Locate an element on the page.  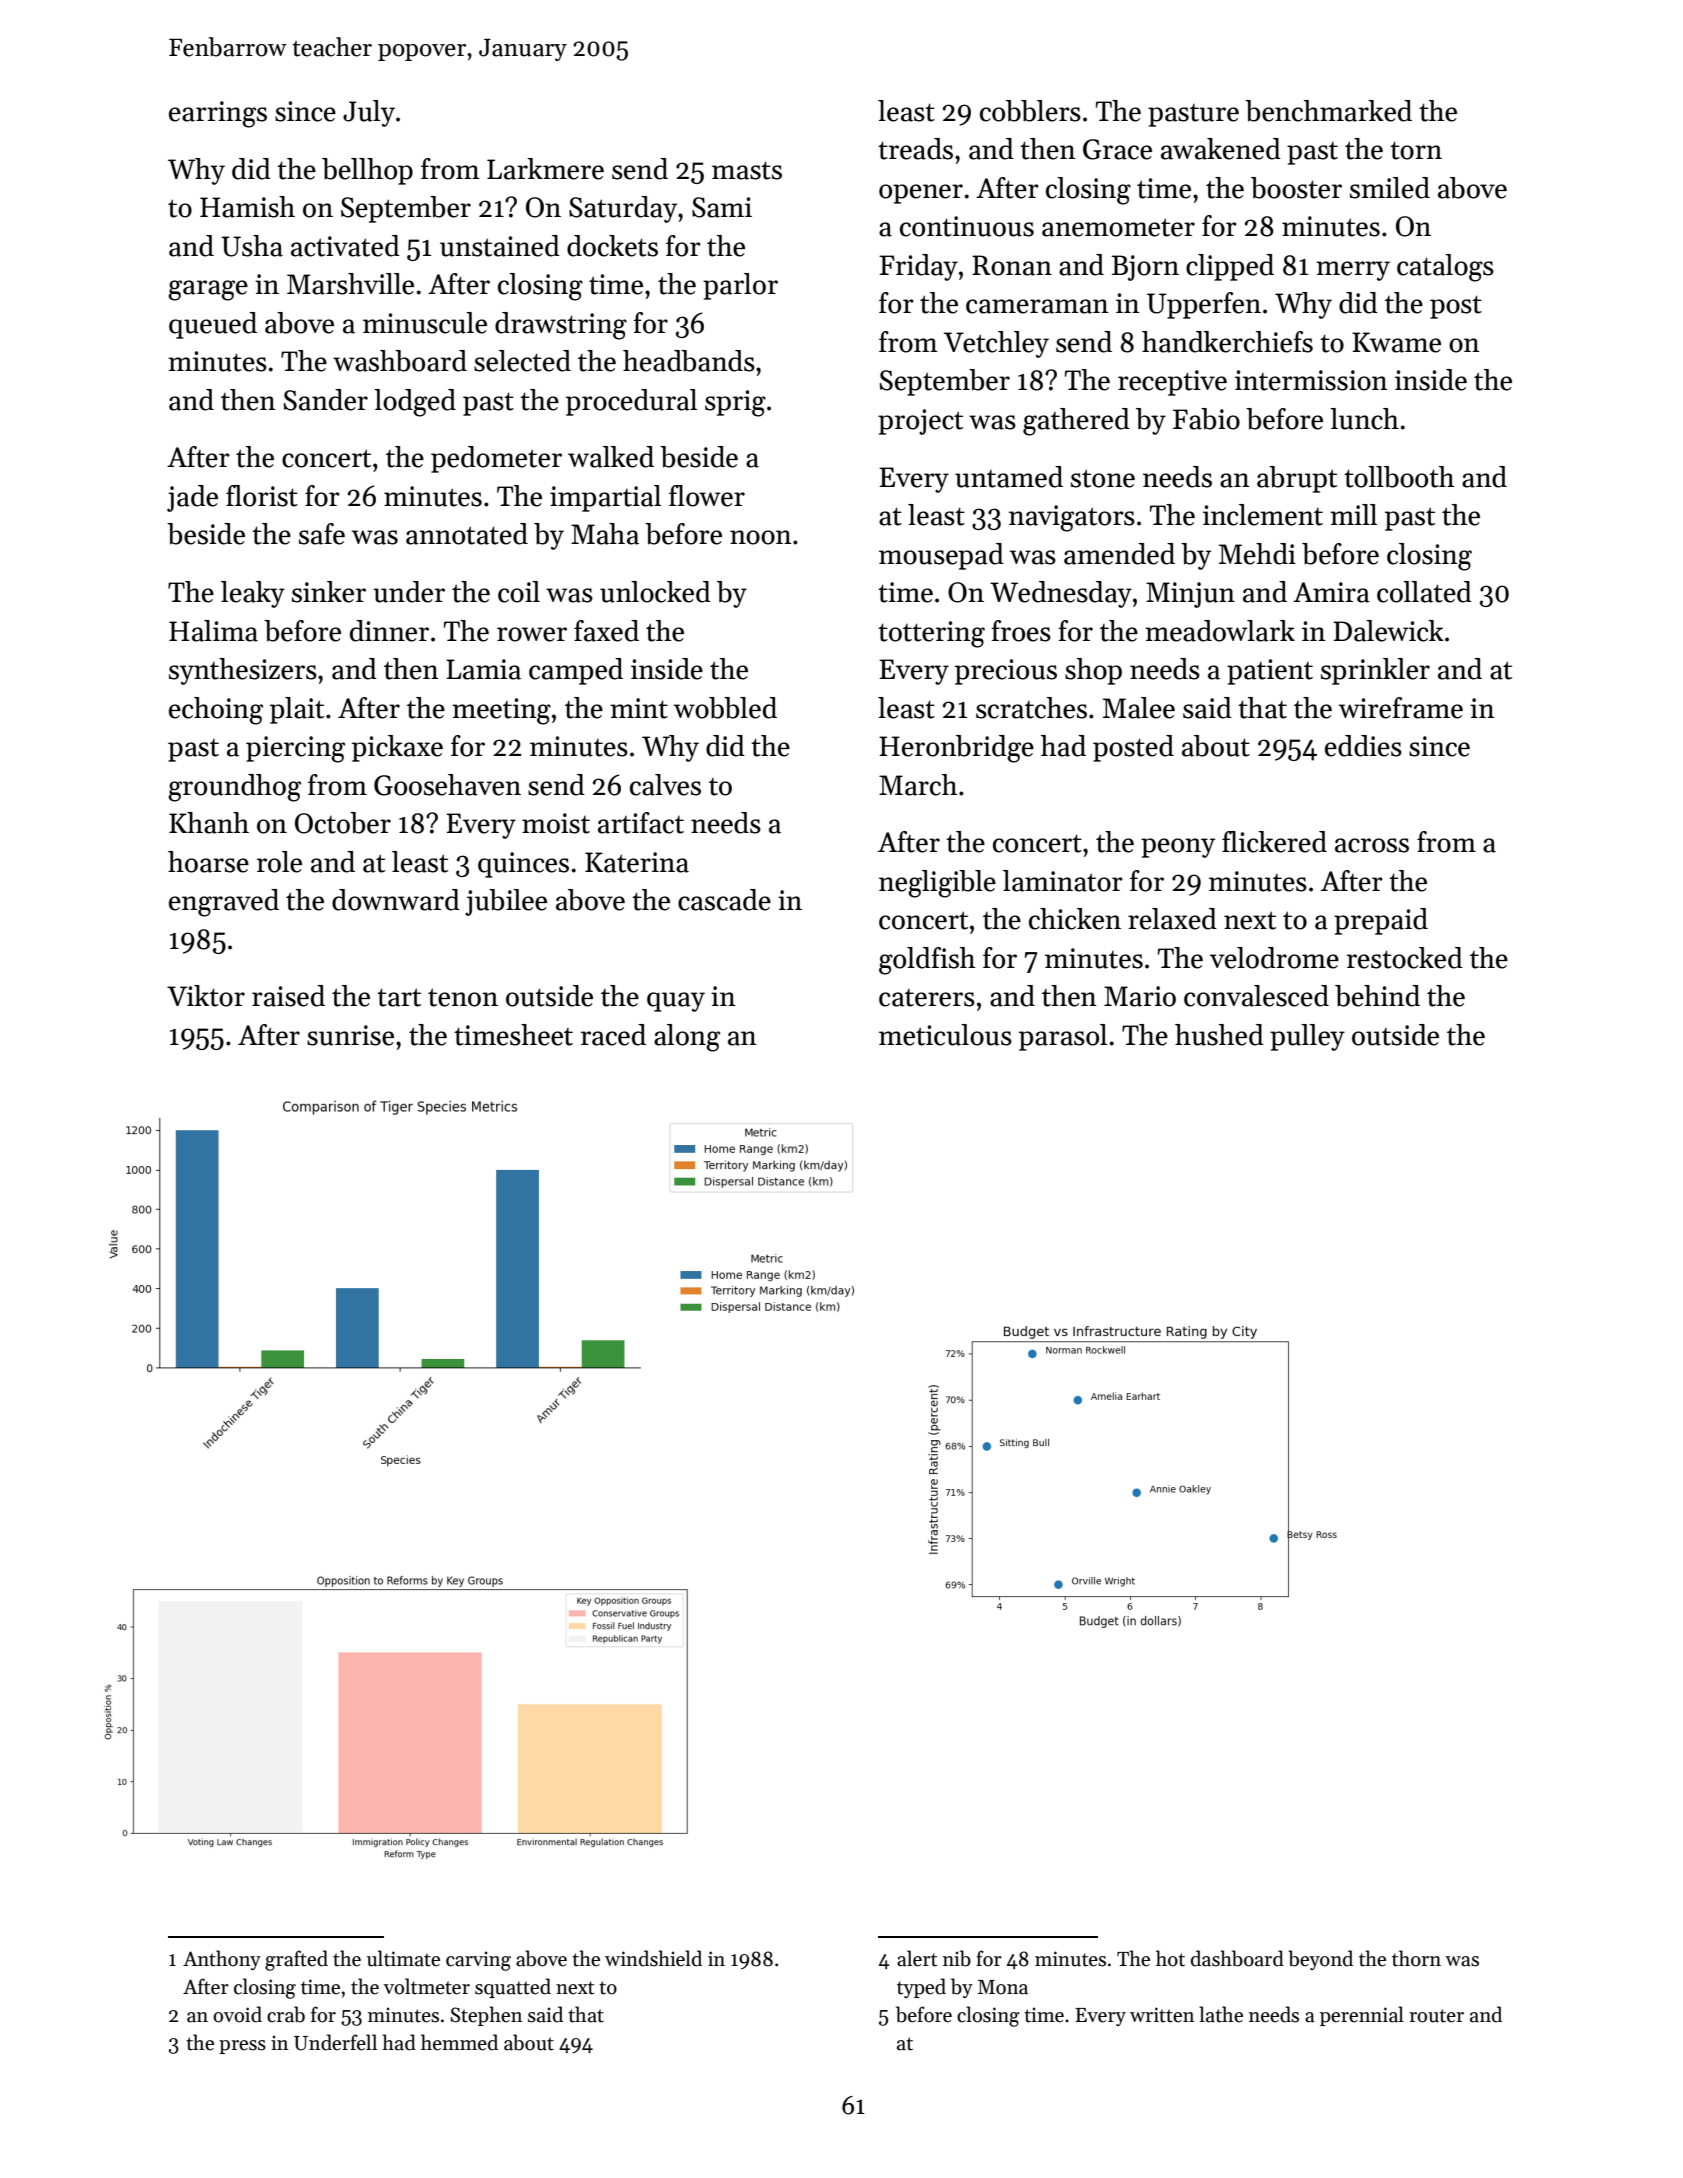
gathered is located at coordinates (1076, 422).
